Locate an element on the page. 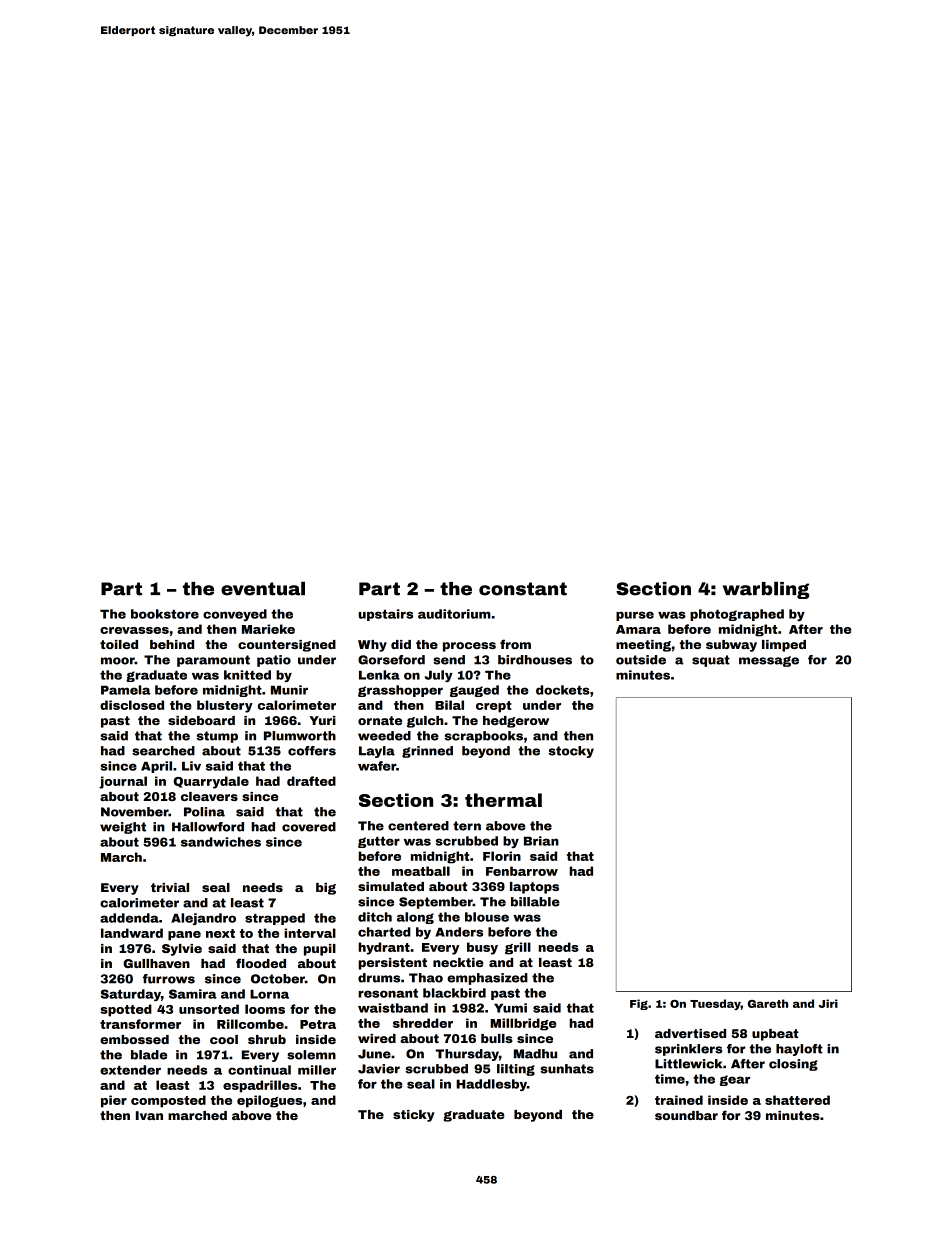  Brian is located at coordinates (541, 841).
